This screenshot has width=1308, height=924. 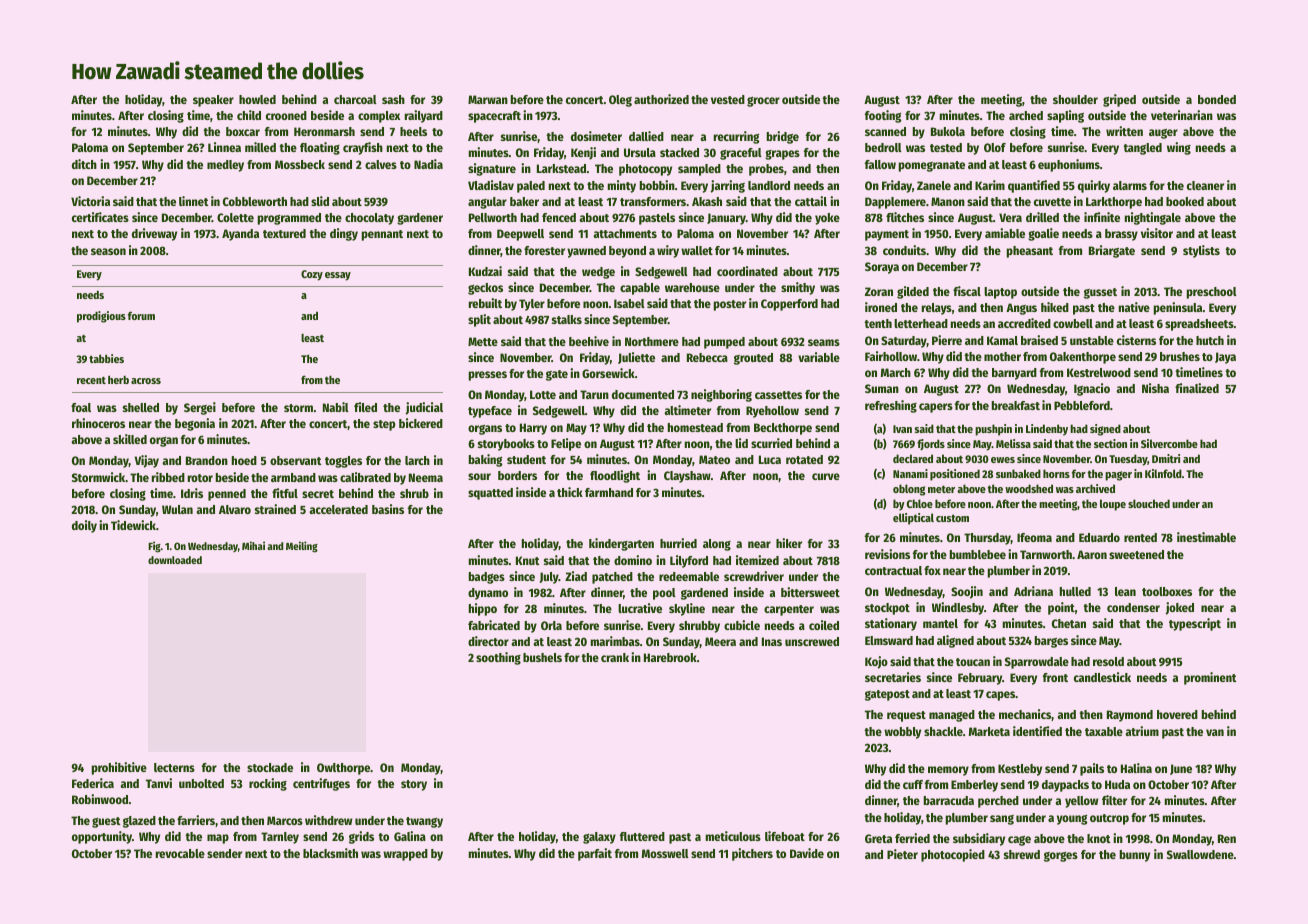 I want to click on yoke, so click(x=827, y=219).
